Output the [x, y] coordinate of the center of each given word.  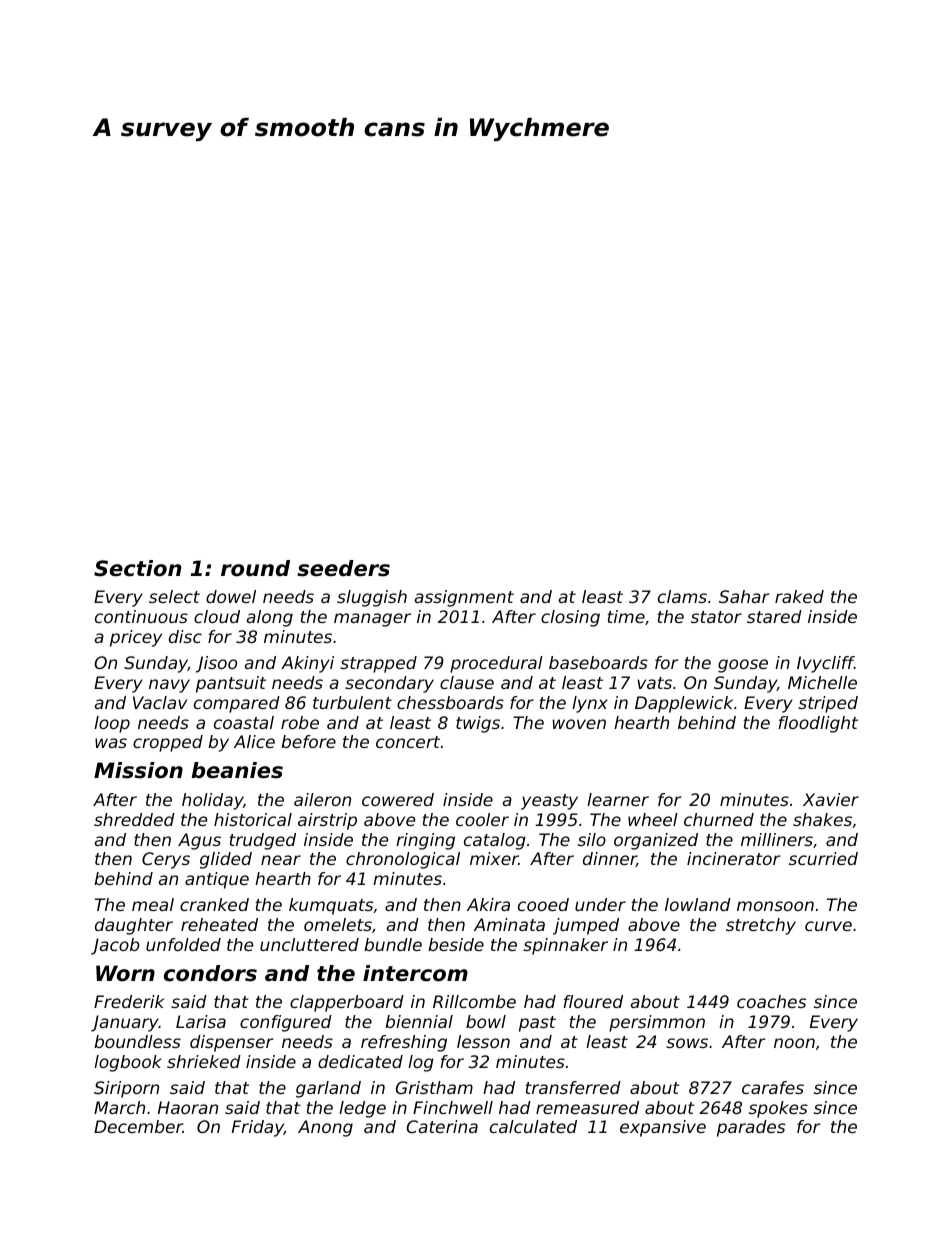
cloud [217, 616]
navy [169, 686]
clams [682, 596]
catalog [495, 841]
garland [328, 1089]
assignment [464, 598]
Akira [488, 904]
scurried [823, 858]
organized [656, 841]
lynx [590, 704]
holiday [212, 801]
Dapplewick [684, 704]
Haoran [188, 1107]
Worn [125, 973]
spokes [778, 1109]
